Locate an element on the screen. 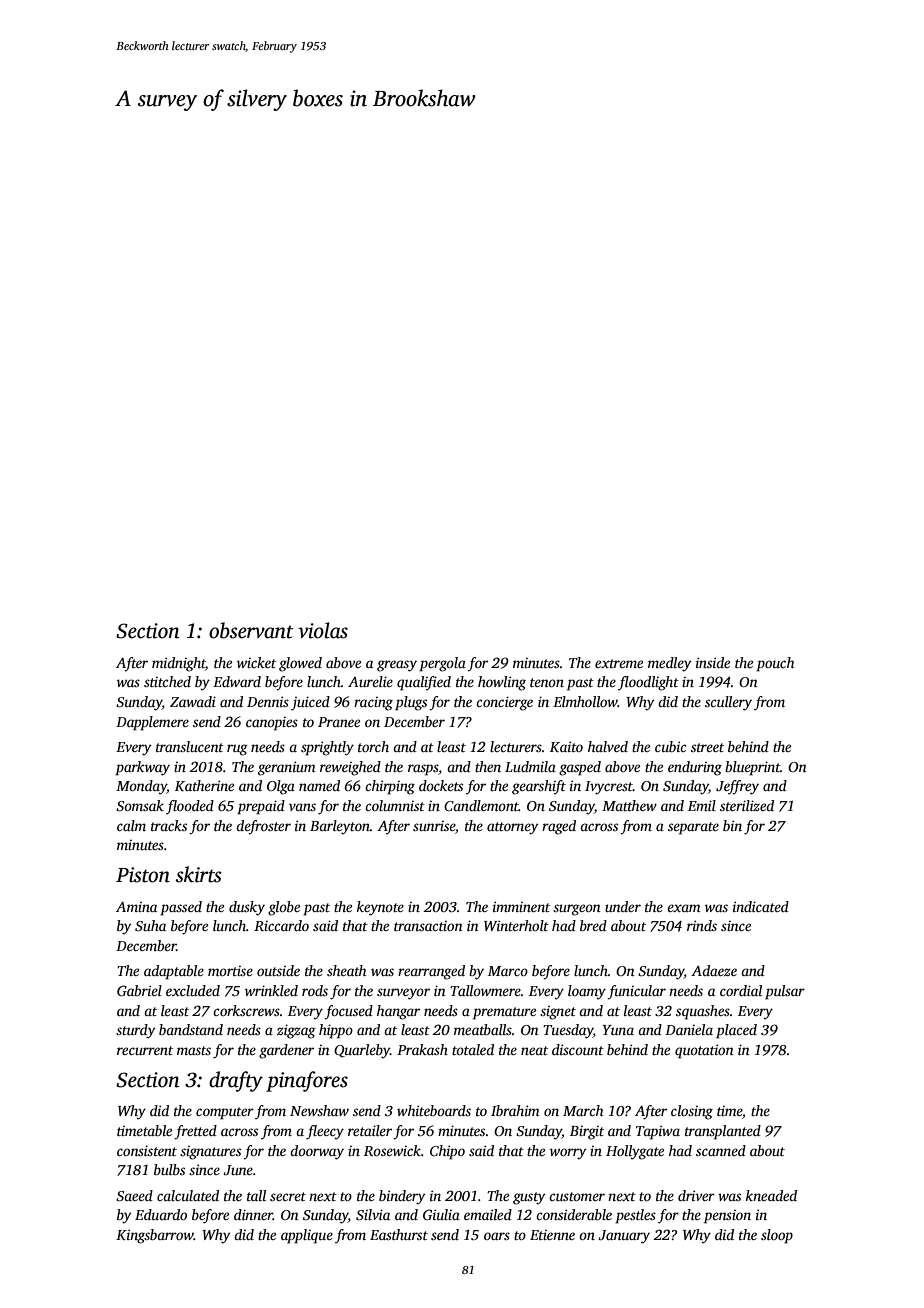  street is located at coordinates (707, 747).
